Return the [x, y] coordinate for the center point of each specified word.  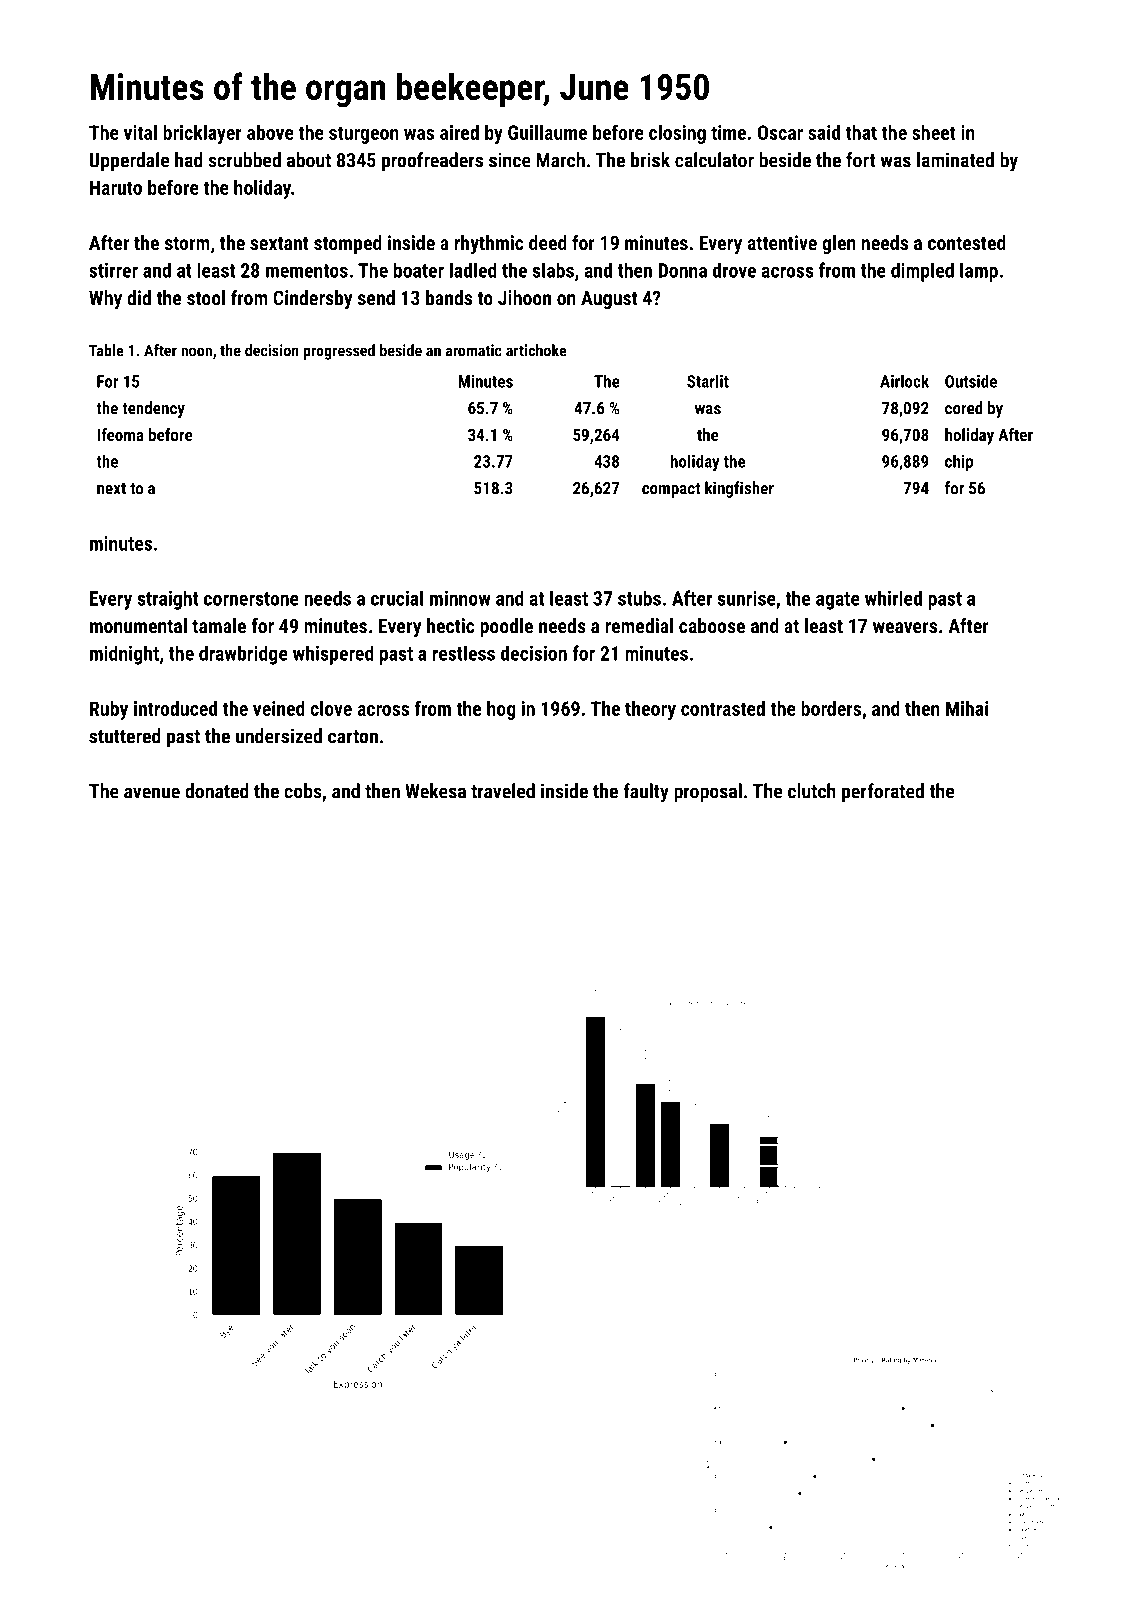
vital [140, 132]
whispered [333, 655]
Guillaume [547, 132]
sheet [934, 132]
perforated [883, 793]
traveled [503, 791]
